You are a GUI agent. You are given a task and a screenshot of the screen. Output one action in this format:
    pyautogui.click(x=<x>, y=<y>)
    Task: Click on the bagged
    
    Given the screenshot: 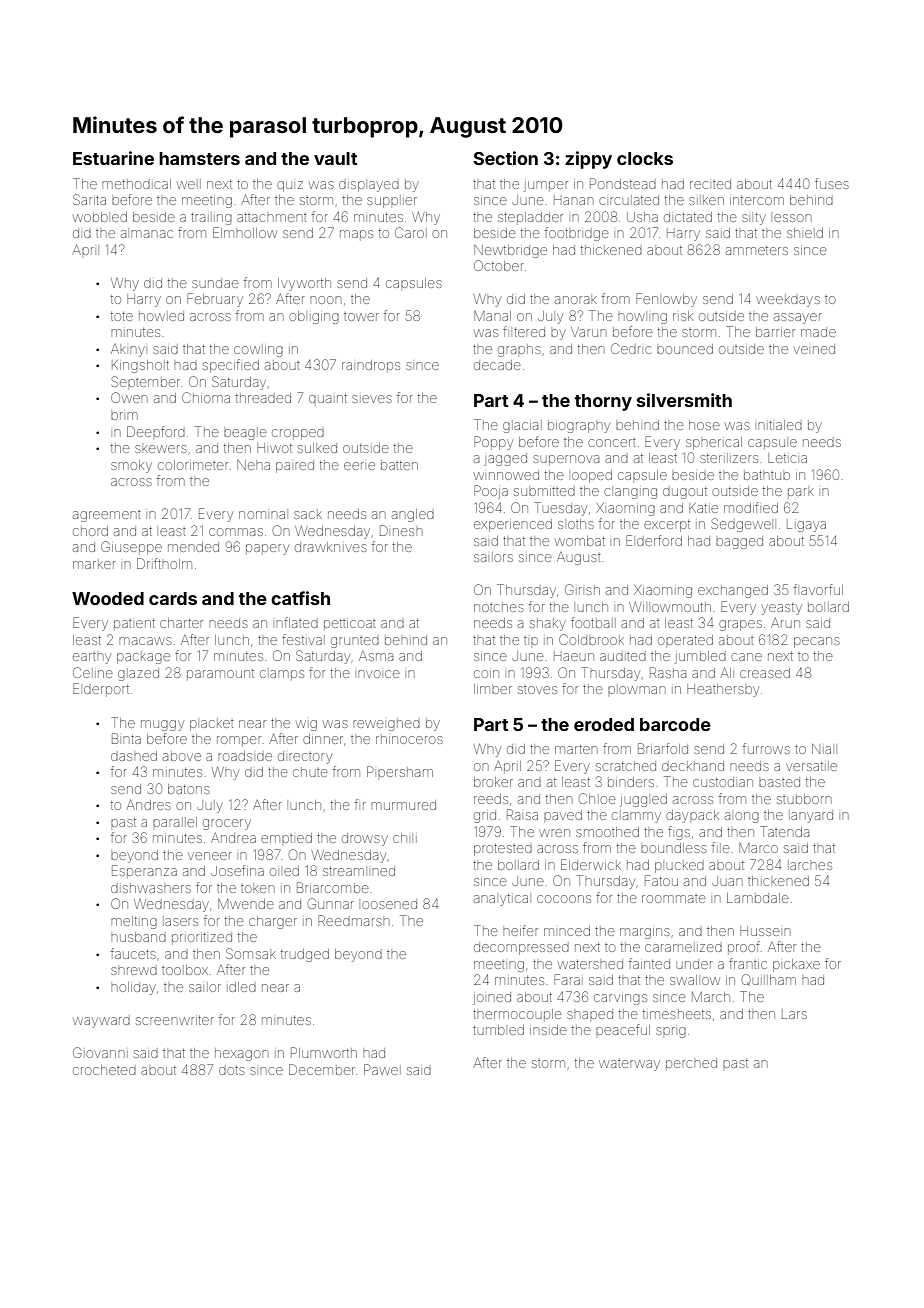 What is the action you would take?
    pyautogui.click(x=739, y=542)
